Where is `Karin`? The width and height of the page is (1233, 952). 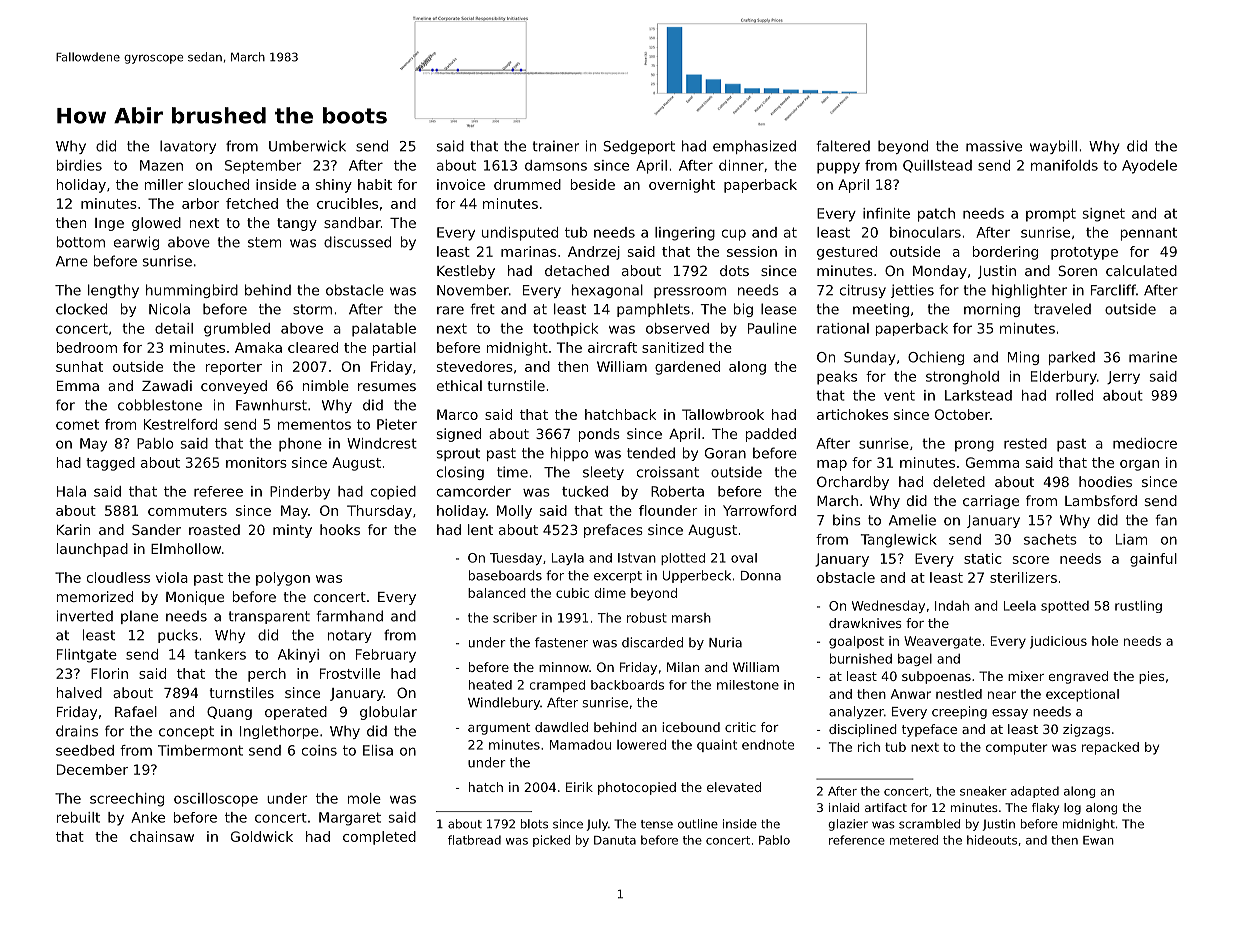
Karin is located at coordinates (73, 529).
